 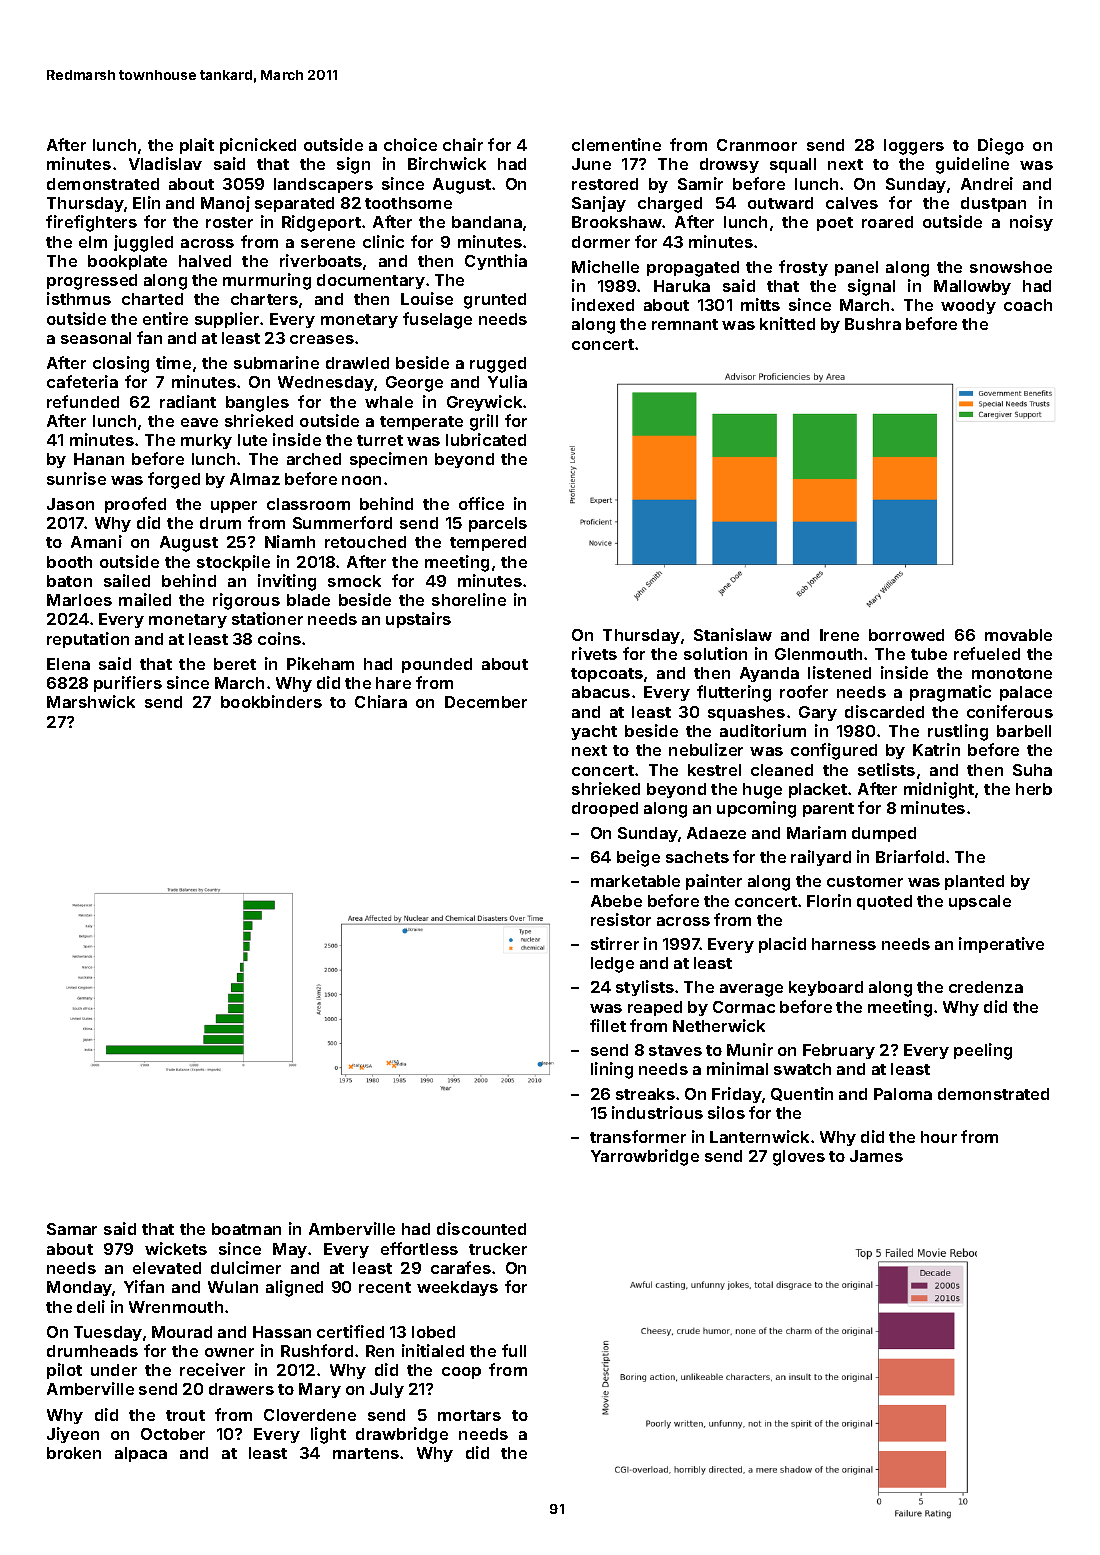 What do you see at coordinates (271, 701) in the screenshot?
I see `bookbinders` at bounding box center [271, 701].
